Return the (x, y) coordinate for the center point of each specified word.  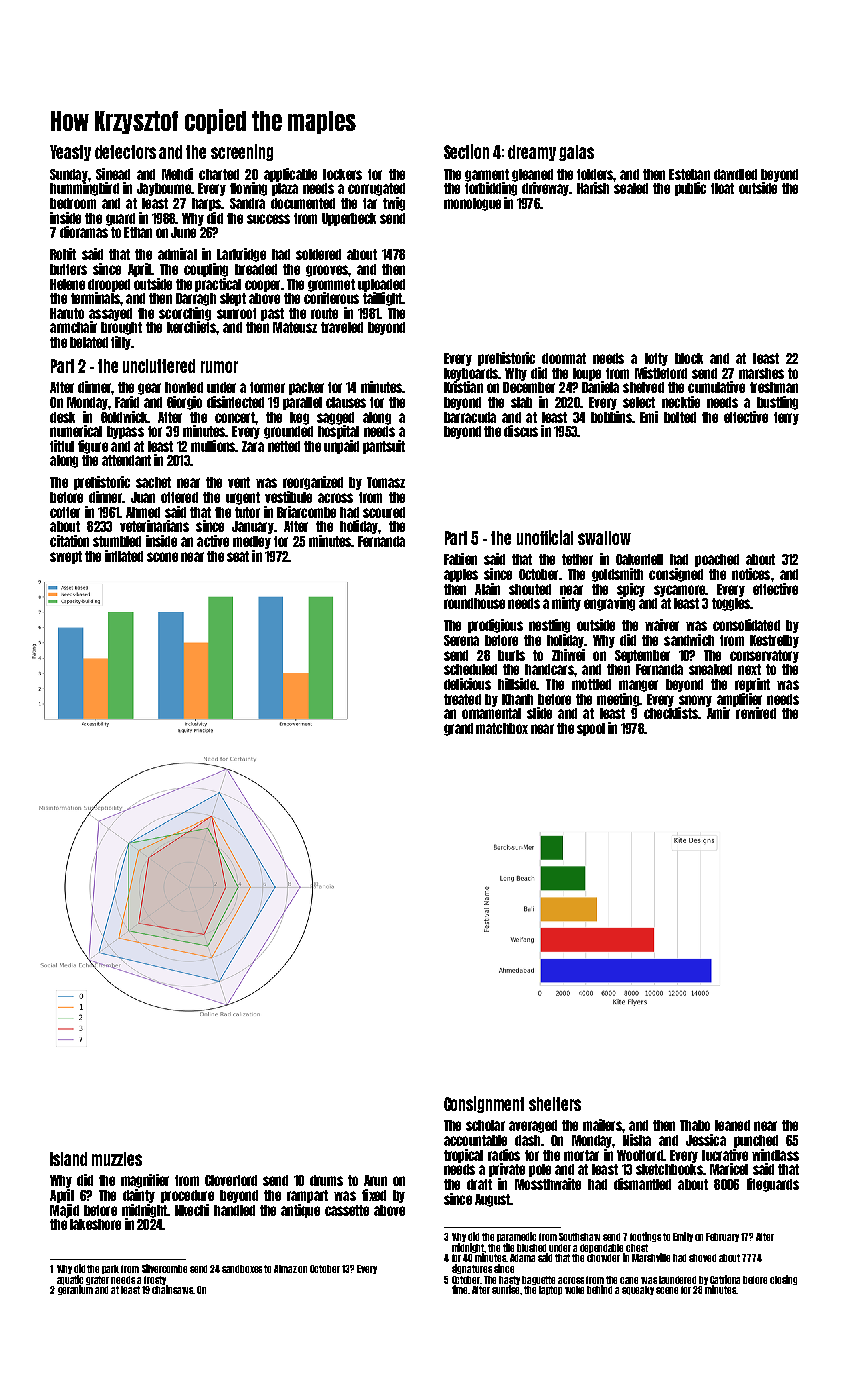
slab (521, 402)
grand (458, 729)
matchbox (502, 728)
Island (68, 1159)
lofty (656, 359)
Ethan (138, 232)
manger (638, 686)
